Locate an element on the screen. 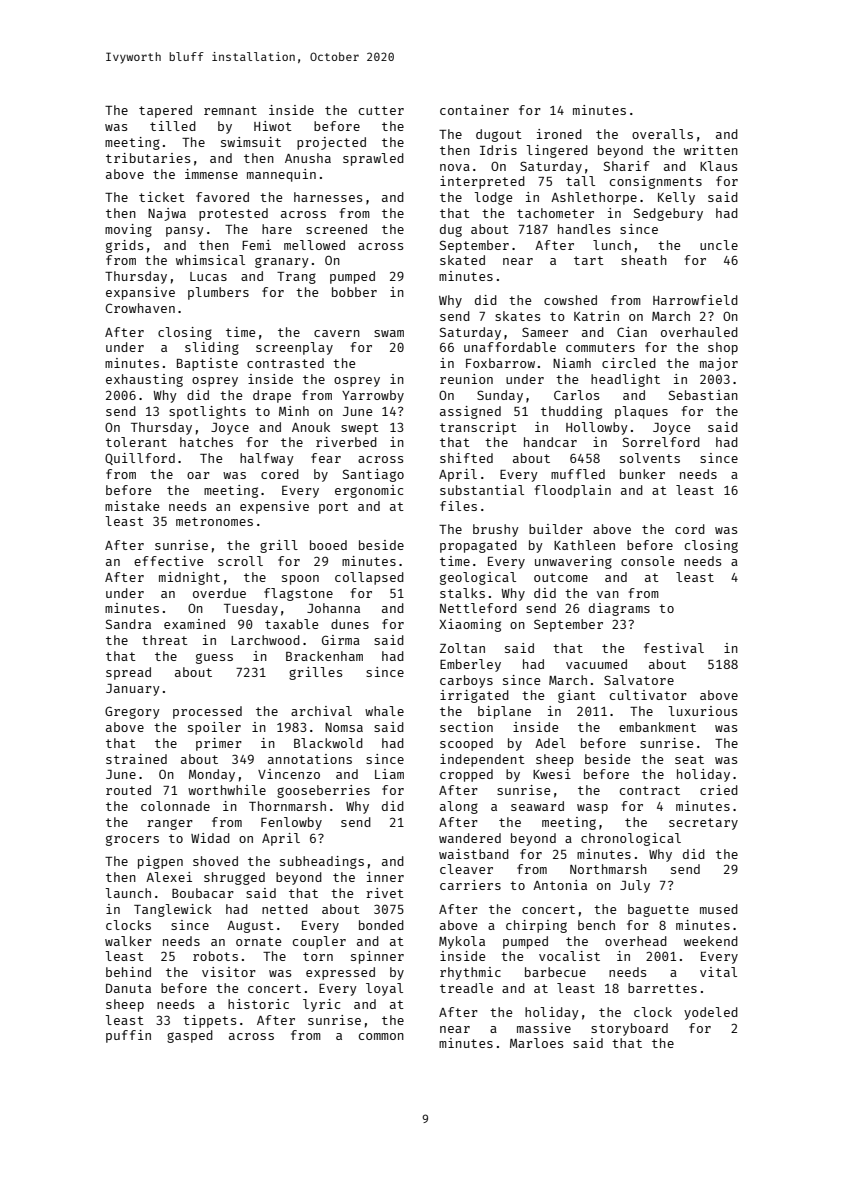 This screenshot has height=1197, width=844. container is located at coordinates (474, 110).
